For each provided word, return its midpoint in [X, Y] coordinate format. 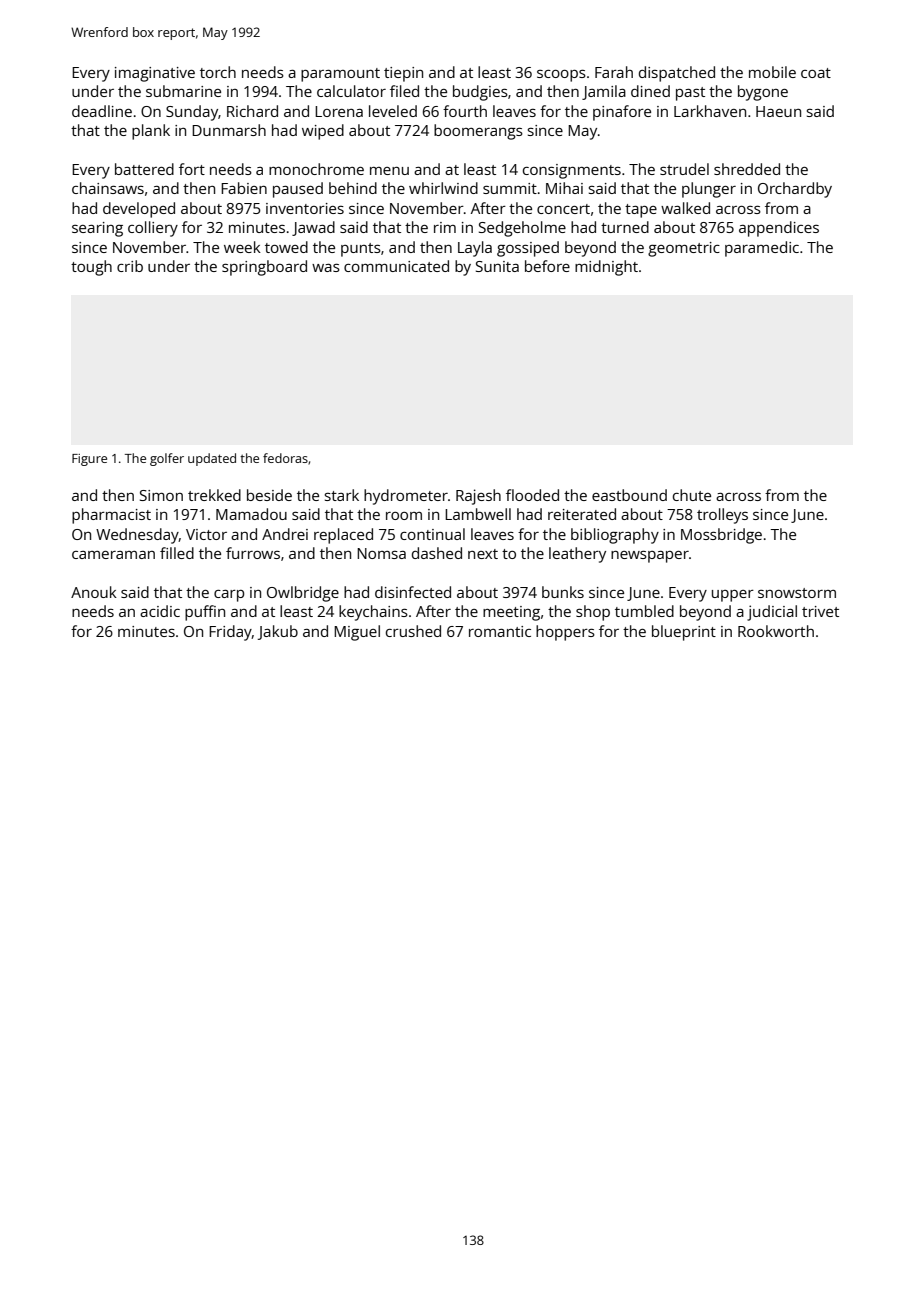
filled [177, 553]
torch [218, 72]
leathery [577, 555]
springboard [264, 268]
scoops [561, 75]
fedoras [285, 458]
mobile [772, 72]
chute [692, 495]
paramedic [762, 249]
